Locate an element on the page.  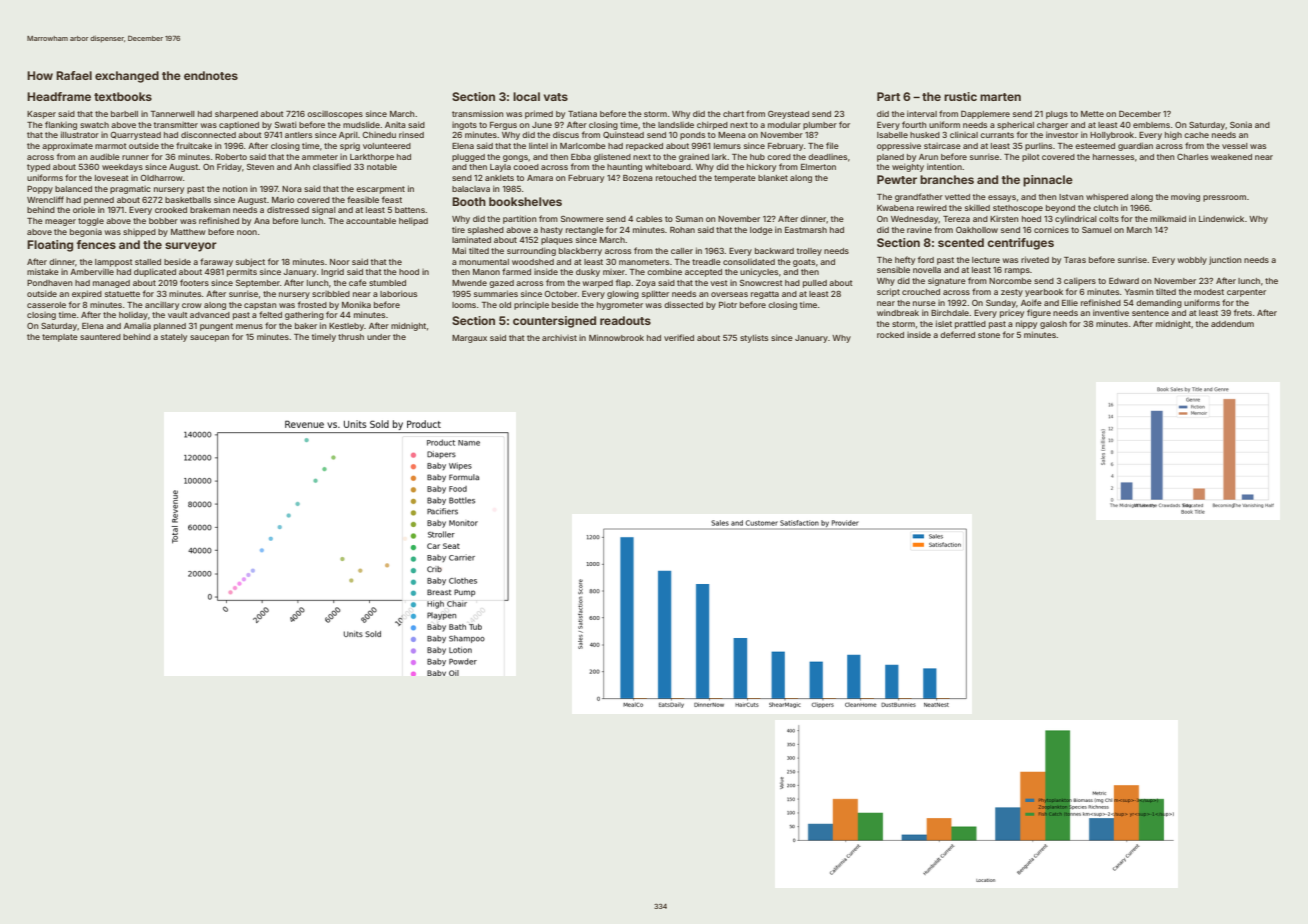
intention is located at coordinates (944, 166).
